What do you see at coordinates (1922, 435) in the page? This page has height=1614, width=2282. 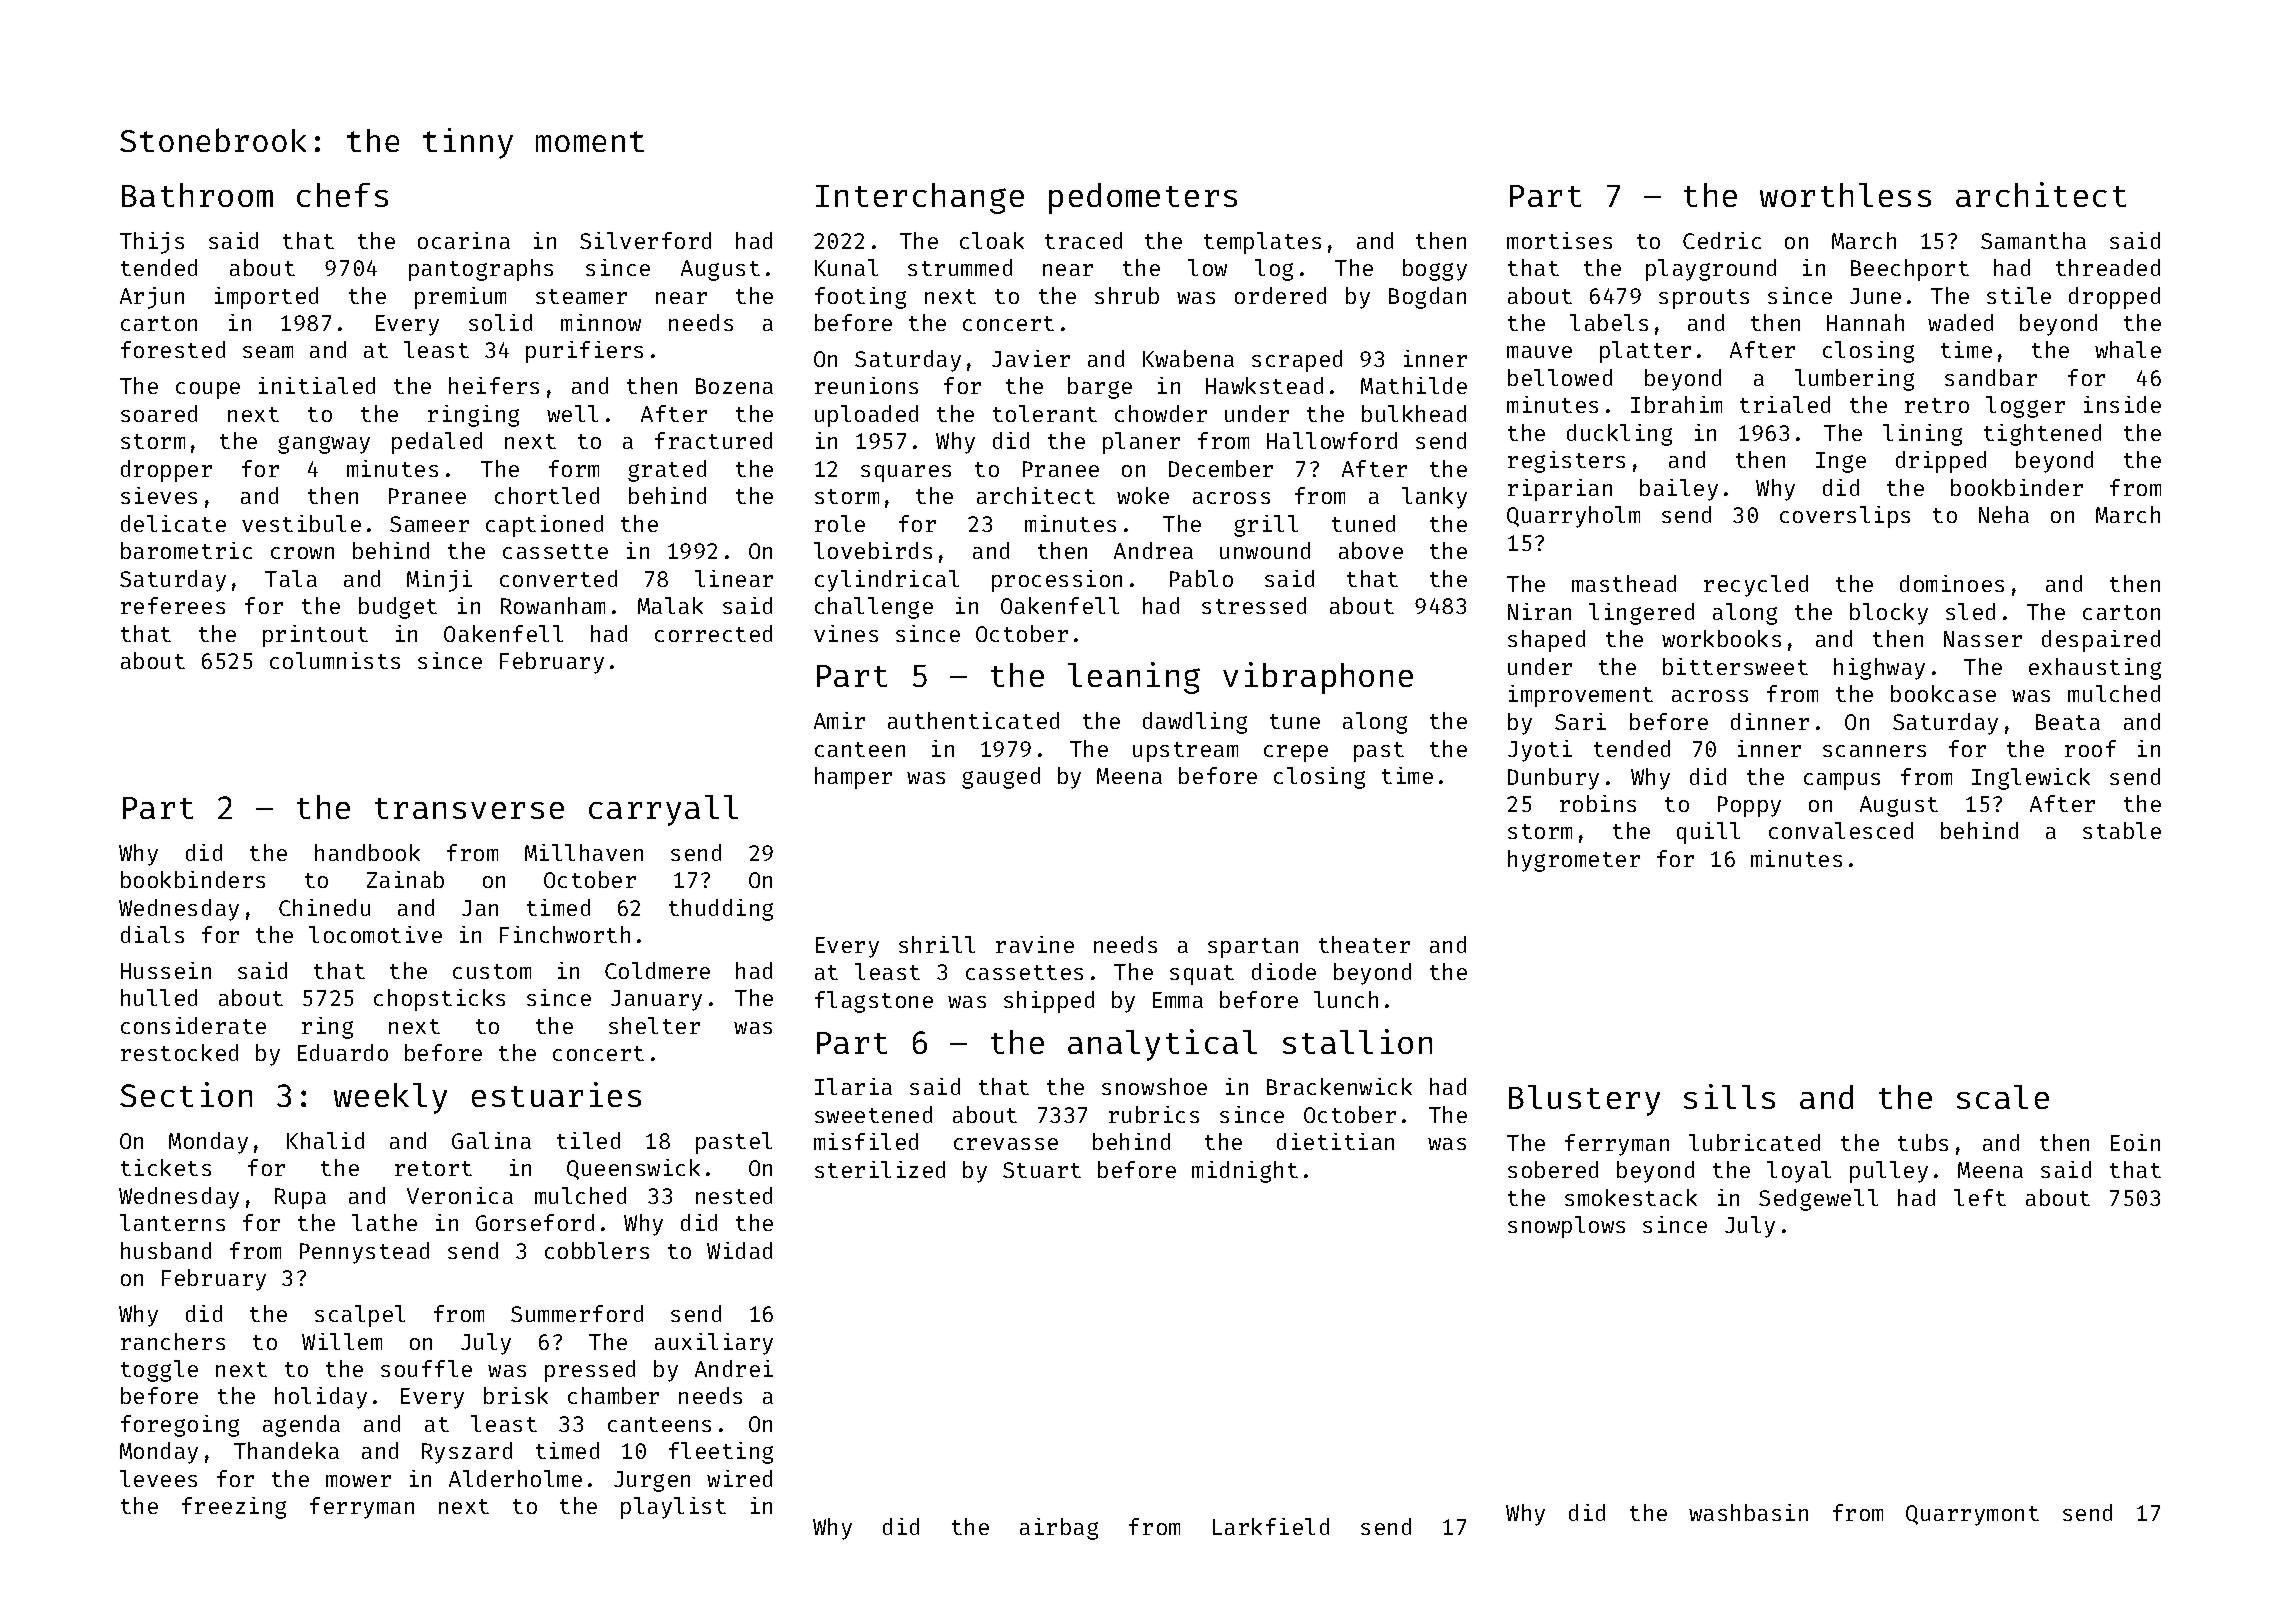 I see `lining` at bounding box center [1922, 435].
